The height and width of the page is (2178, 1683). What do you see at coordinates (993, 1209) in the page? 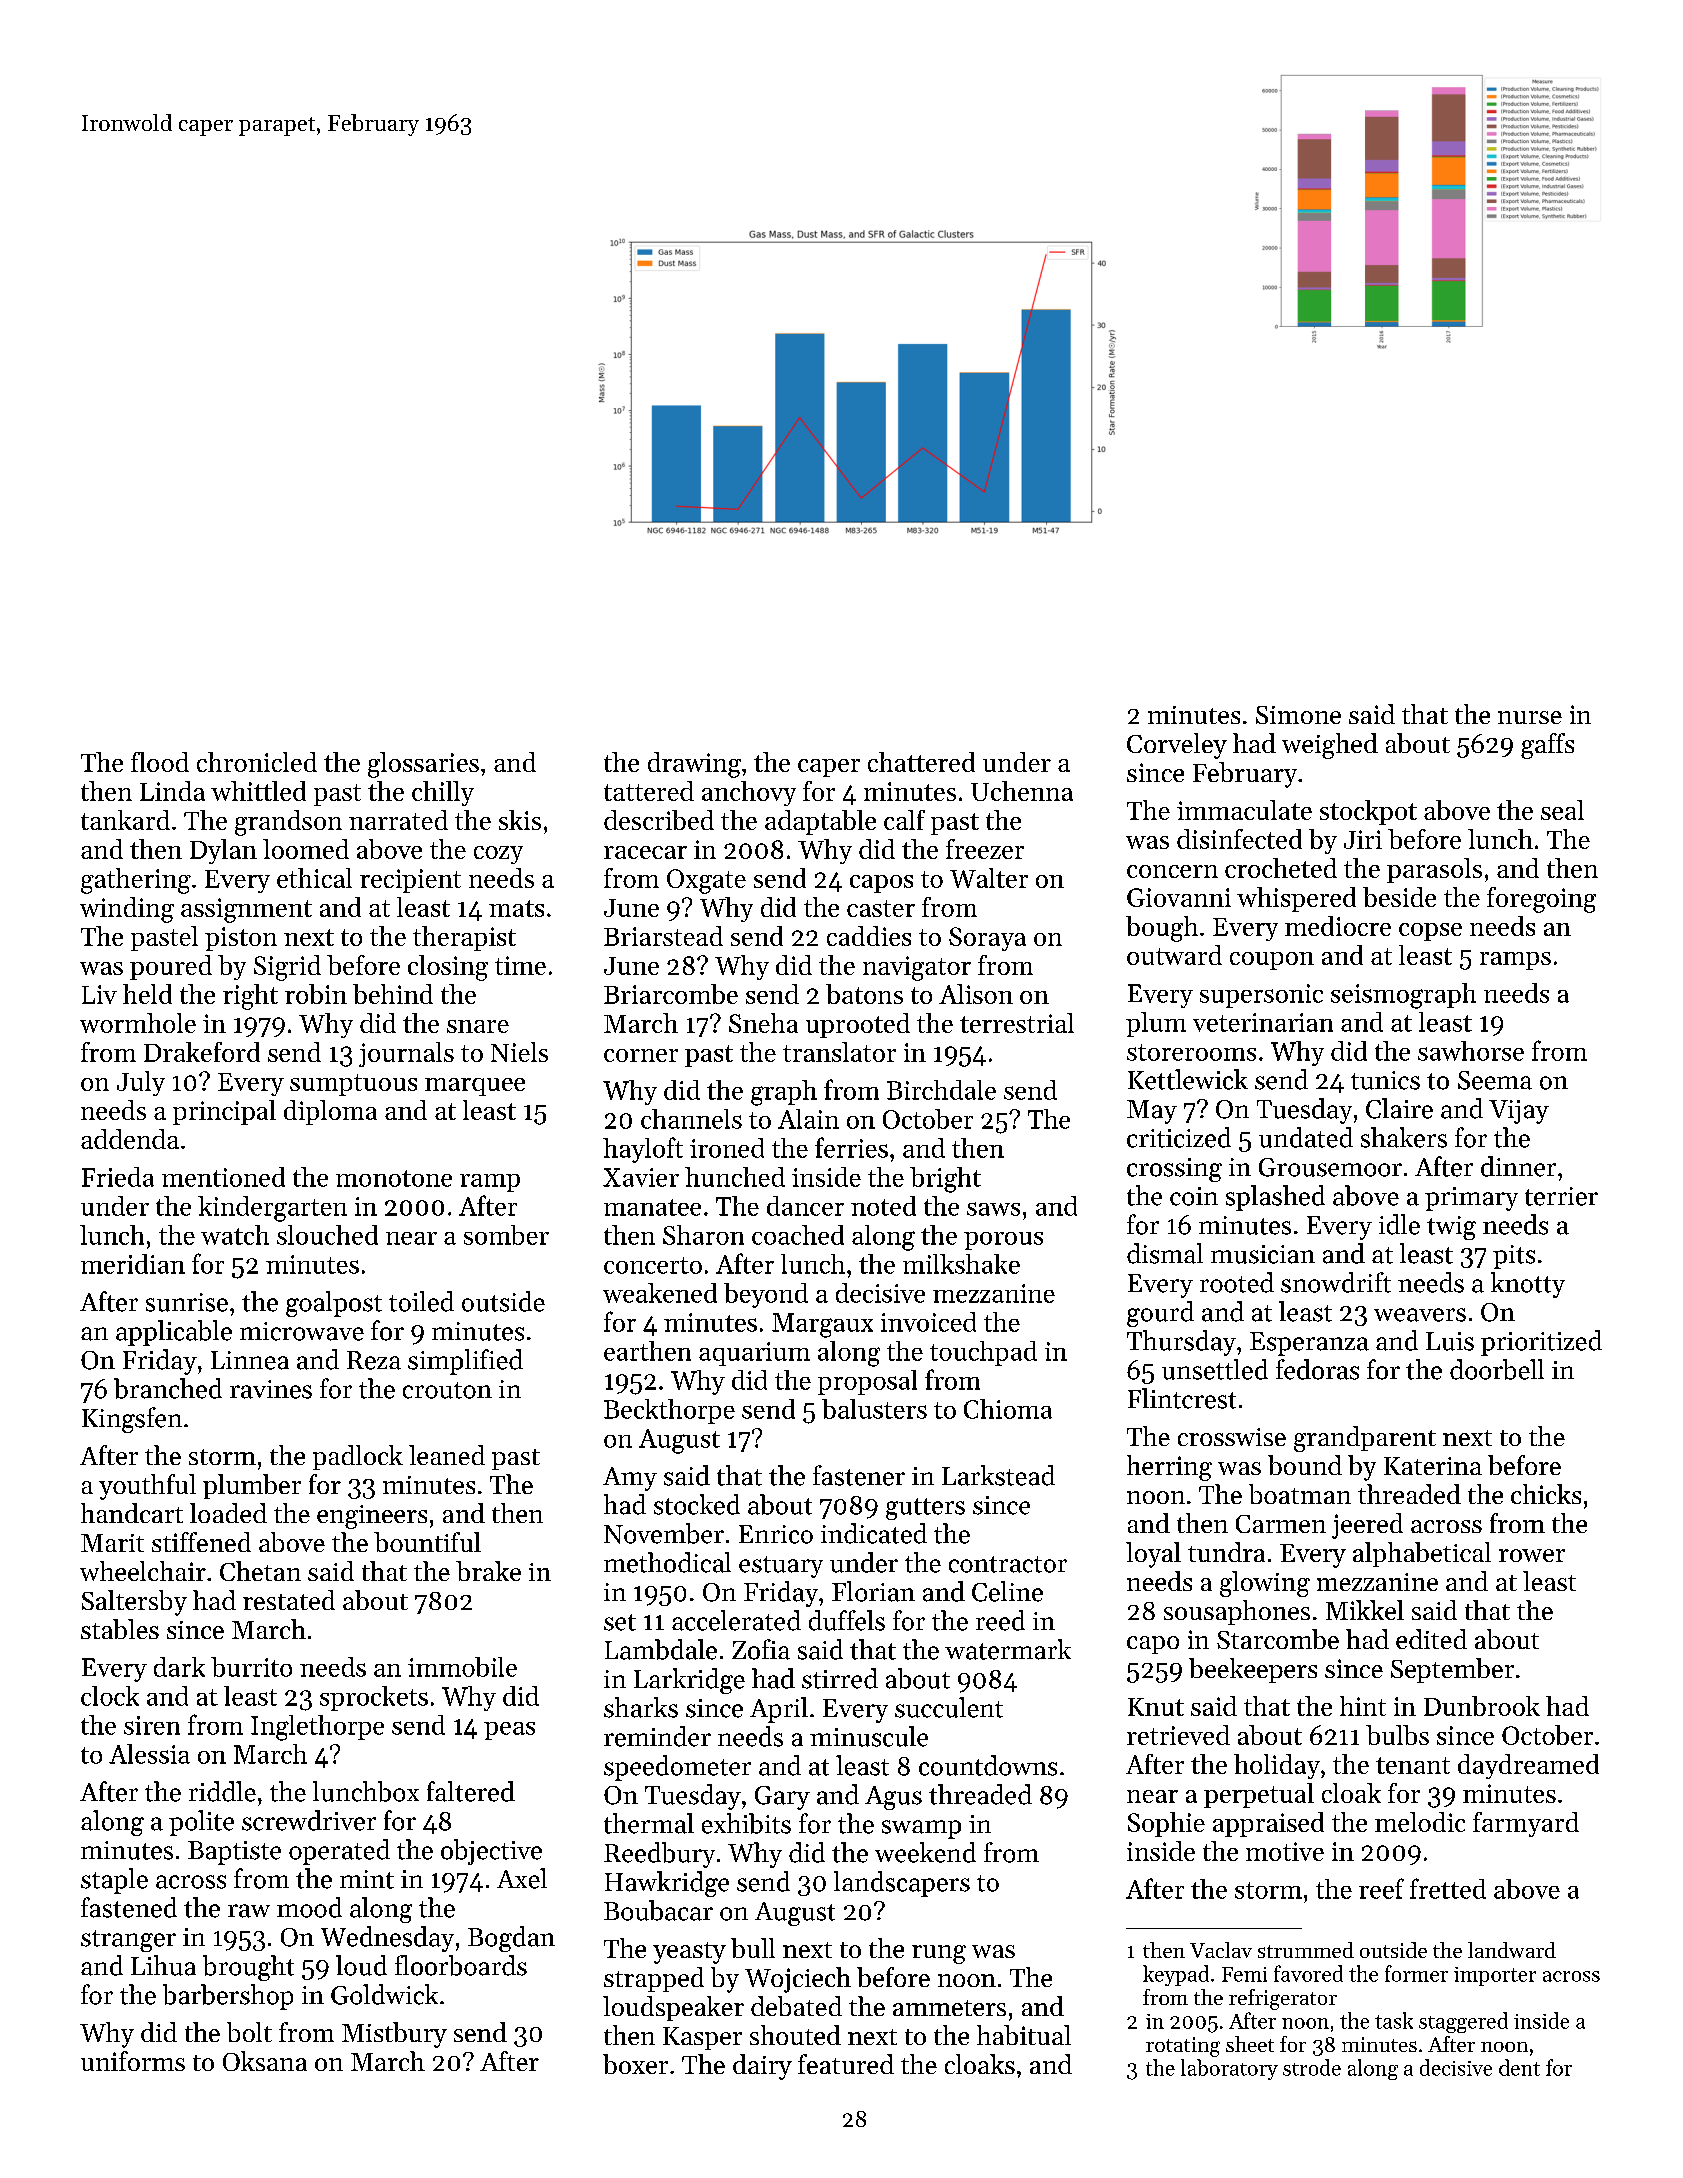
I see `saws` at bounding box center [993, 1209].
